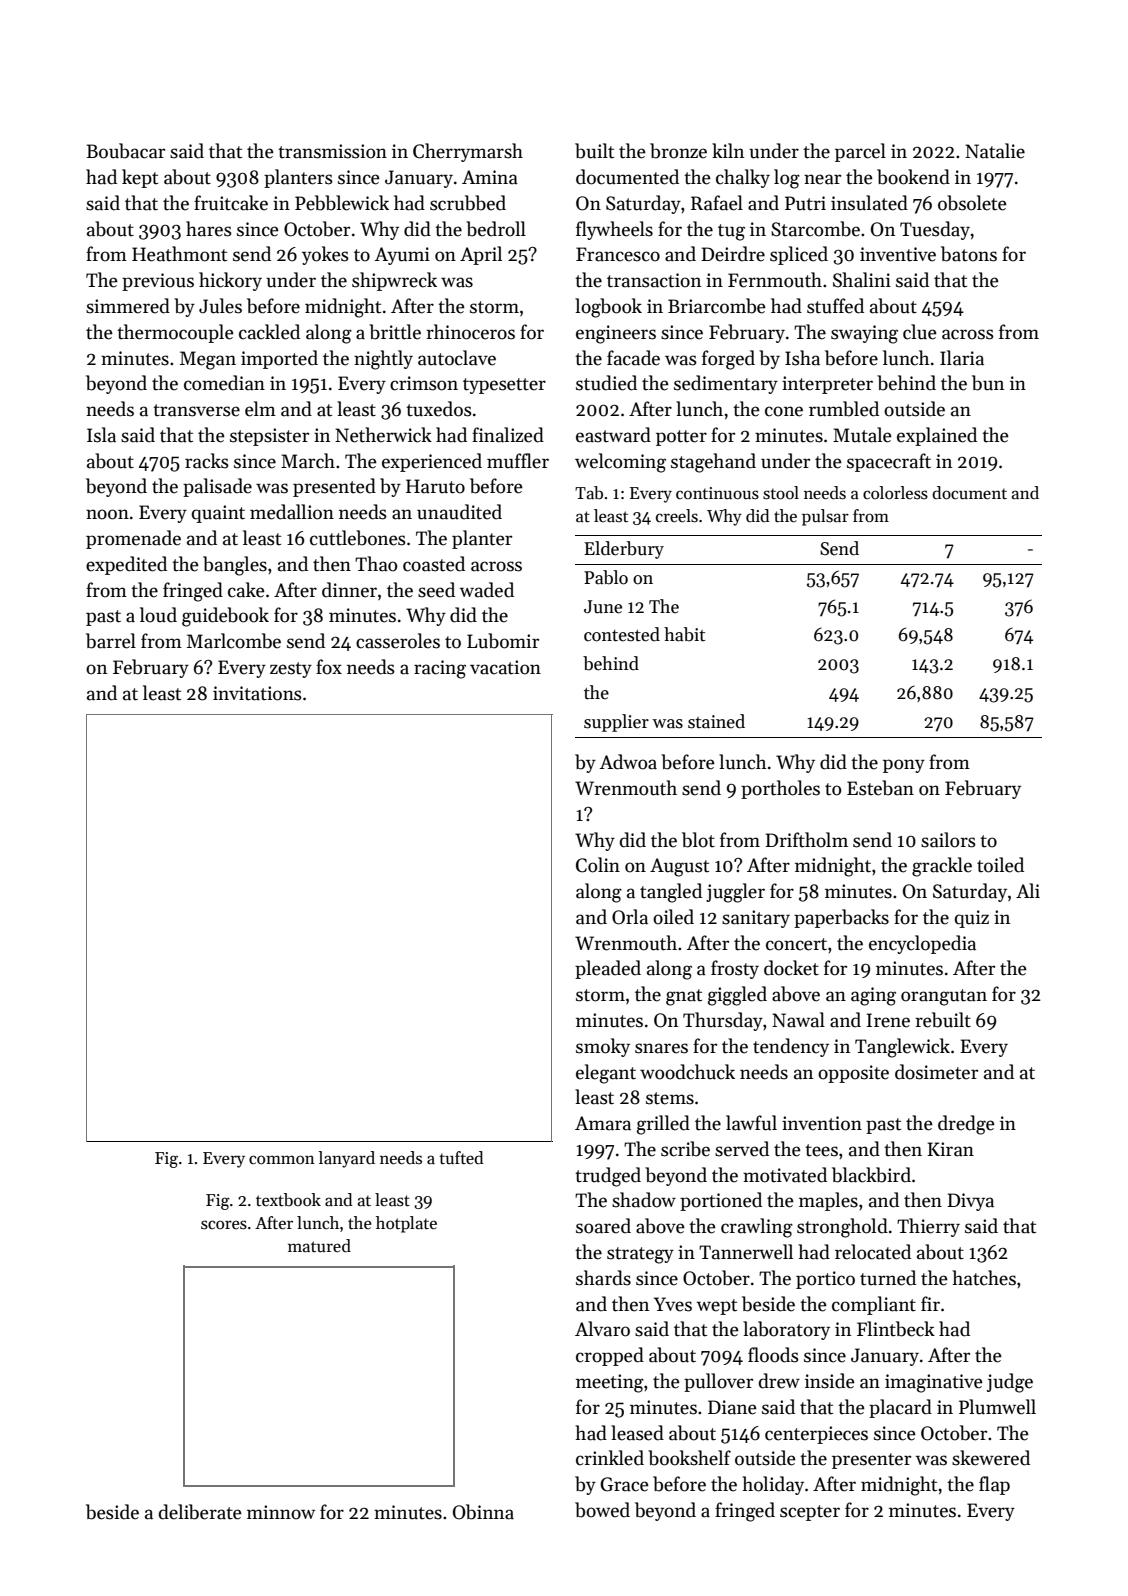 The height and width of the screenshot is (1596, 1128). Describe the element at coordinates (624, 550) in the screenshot. I see `Elderbury` at that location.
